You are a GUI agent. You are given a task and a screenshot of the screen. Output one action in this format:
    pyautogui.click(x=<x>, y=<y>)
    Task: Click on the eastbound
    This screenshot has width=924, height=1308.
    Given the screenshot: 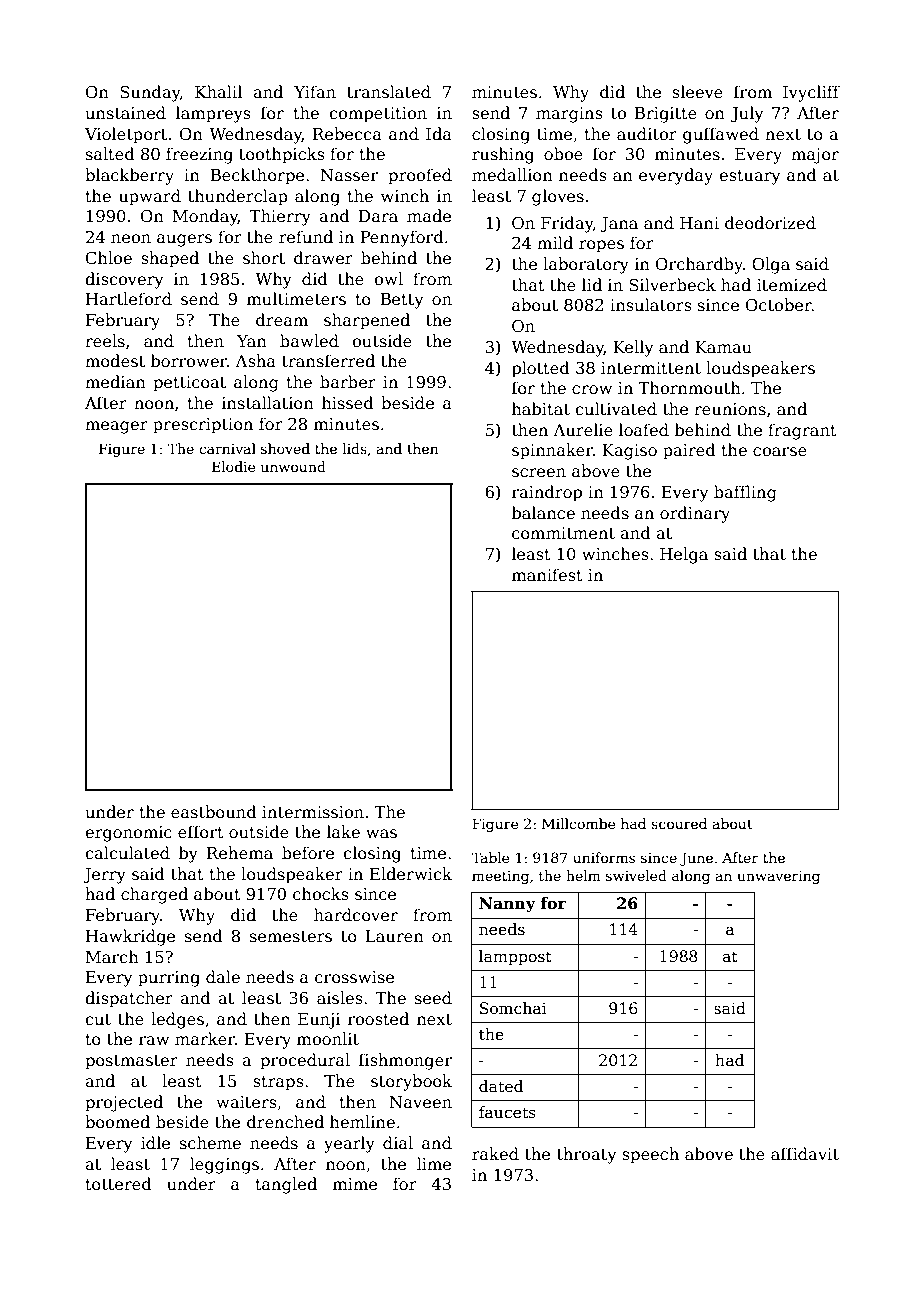 What is the action you would take?
    pyautogui.click(x=214, y=812)
